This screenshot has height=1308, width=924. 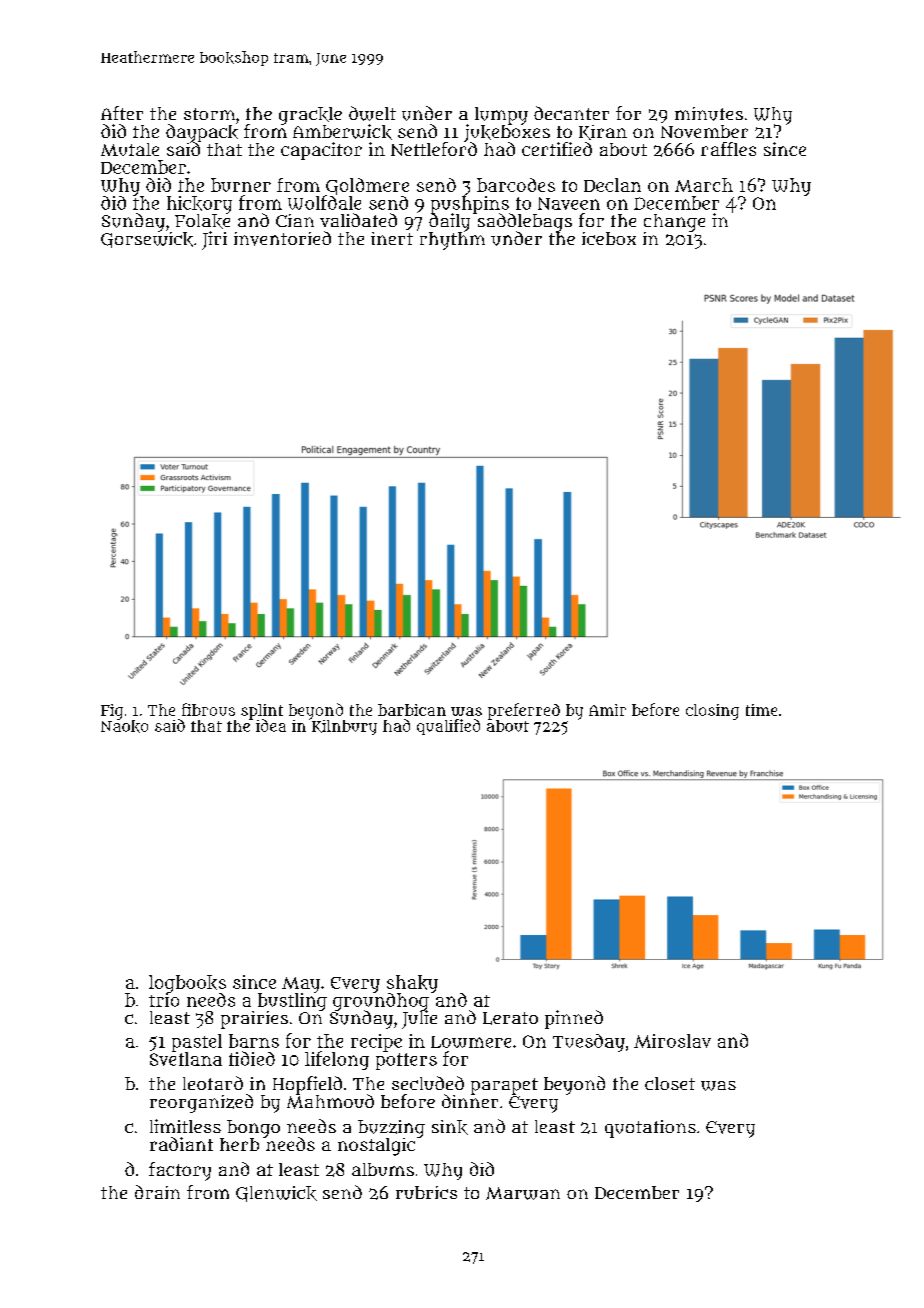 What do you see at coordinates (728, 149) in the screenshot?
I see `raffles` at bounding box center [728, 149].
